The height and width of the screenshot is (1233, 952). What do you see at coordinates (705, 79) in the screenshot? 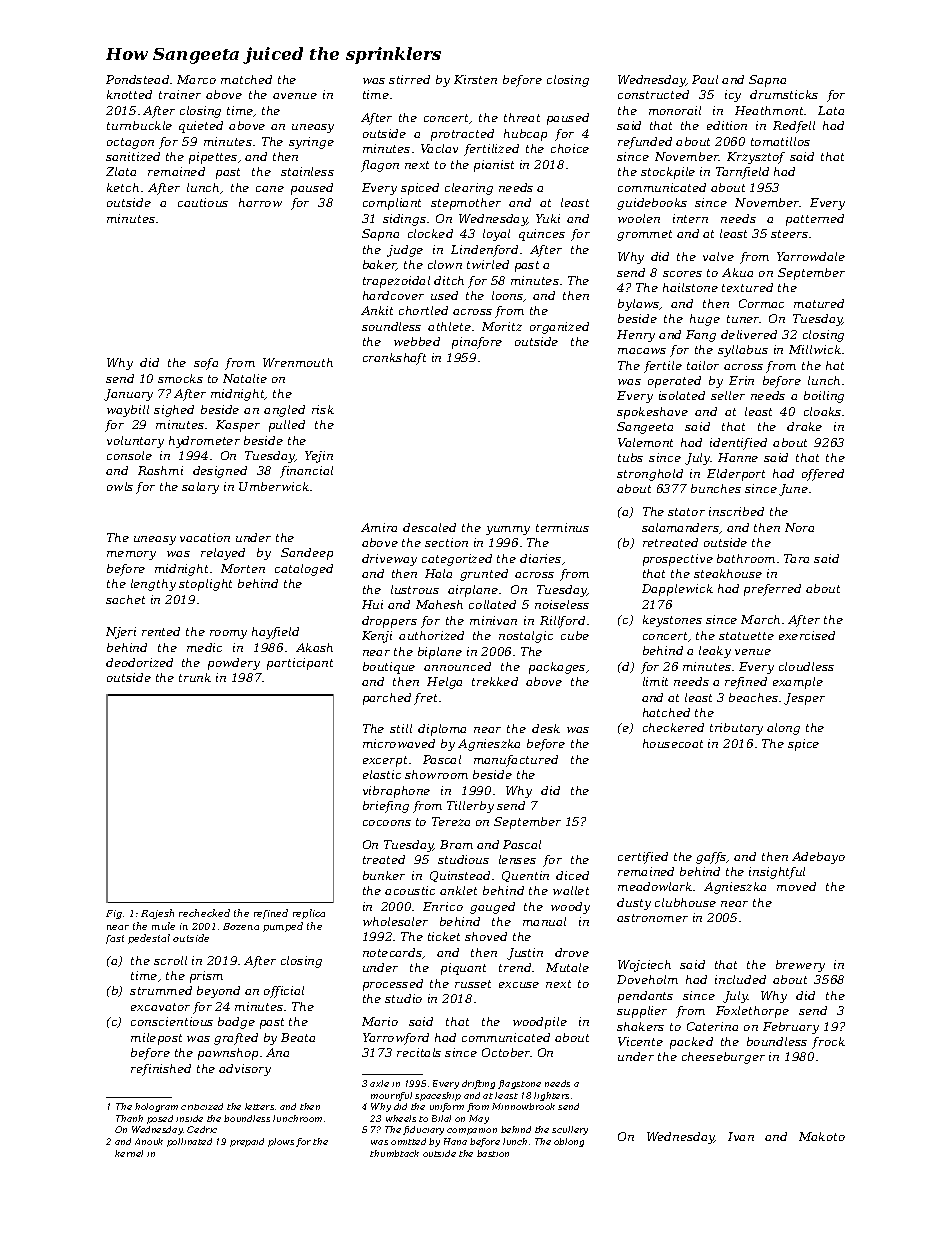
I see `Paul` at bounding box center [705, 79].
